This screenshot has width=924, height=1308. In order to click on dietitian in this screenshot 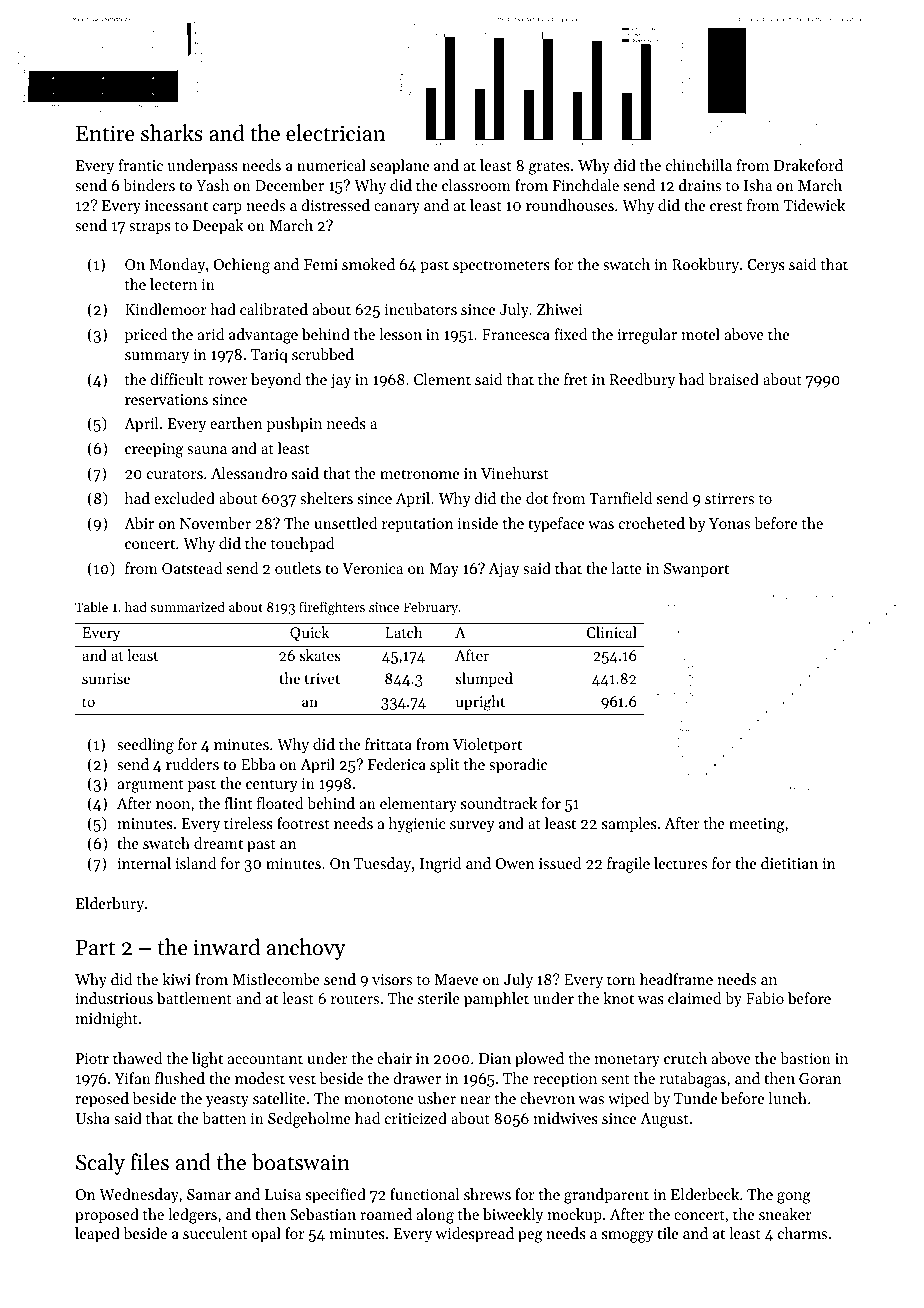, I will do `click(789, 863)`.
